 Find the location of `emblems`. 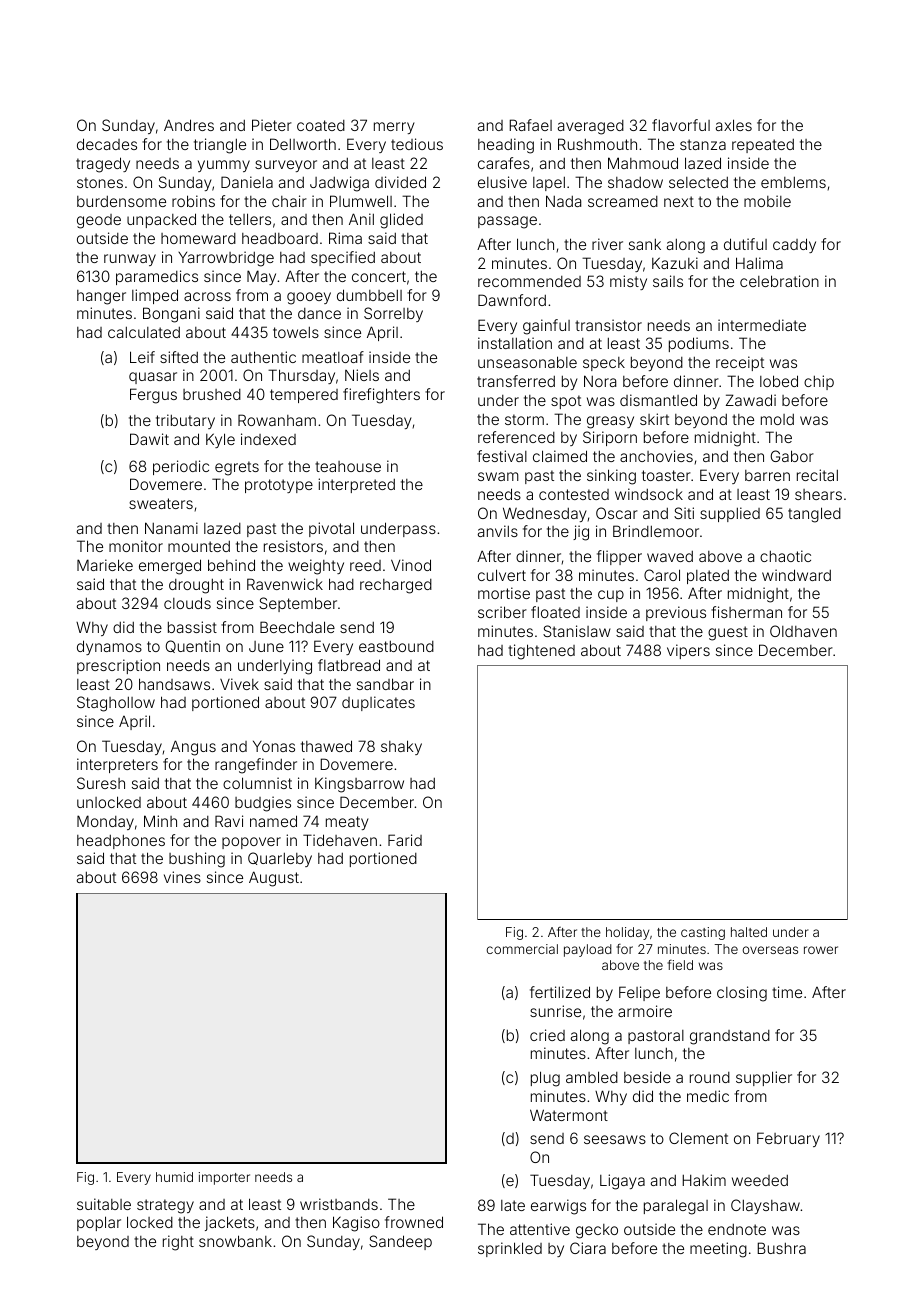

emblems is located at coordinates (793, 182).
